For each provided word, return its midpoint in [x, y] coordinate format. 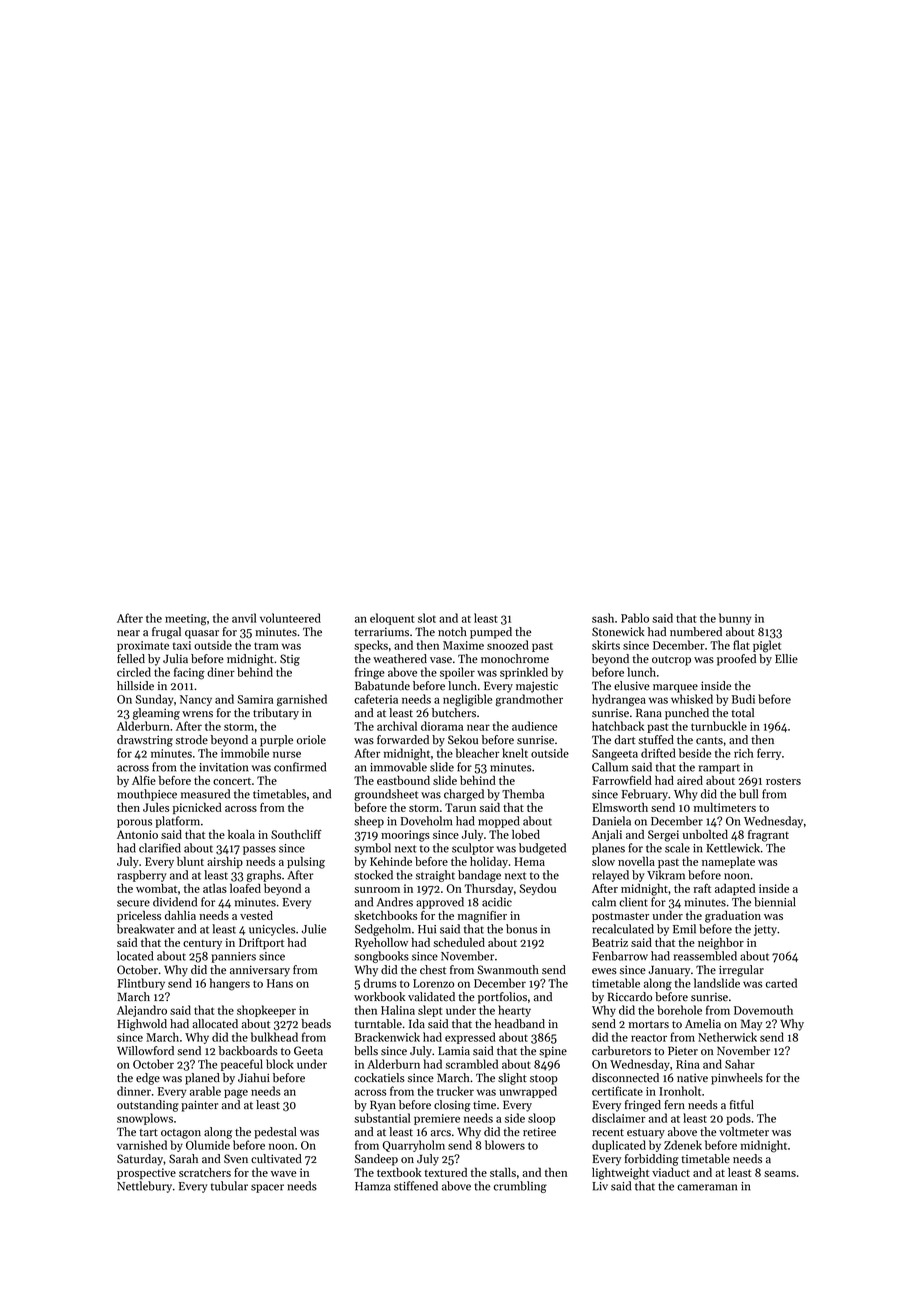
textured [446, 1172]
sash [603, 618]
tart [148, 1133]
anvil [244, 618]
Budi [743, 699]
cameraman [707, 1187]
